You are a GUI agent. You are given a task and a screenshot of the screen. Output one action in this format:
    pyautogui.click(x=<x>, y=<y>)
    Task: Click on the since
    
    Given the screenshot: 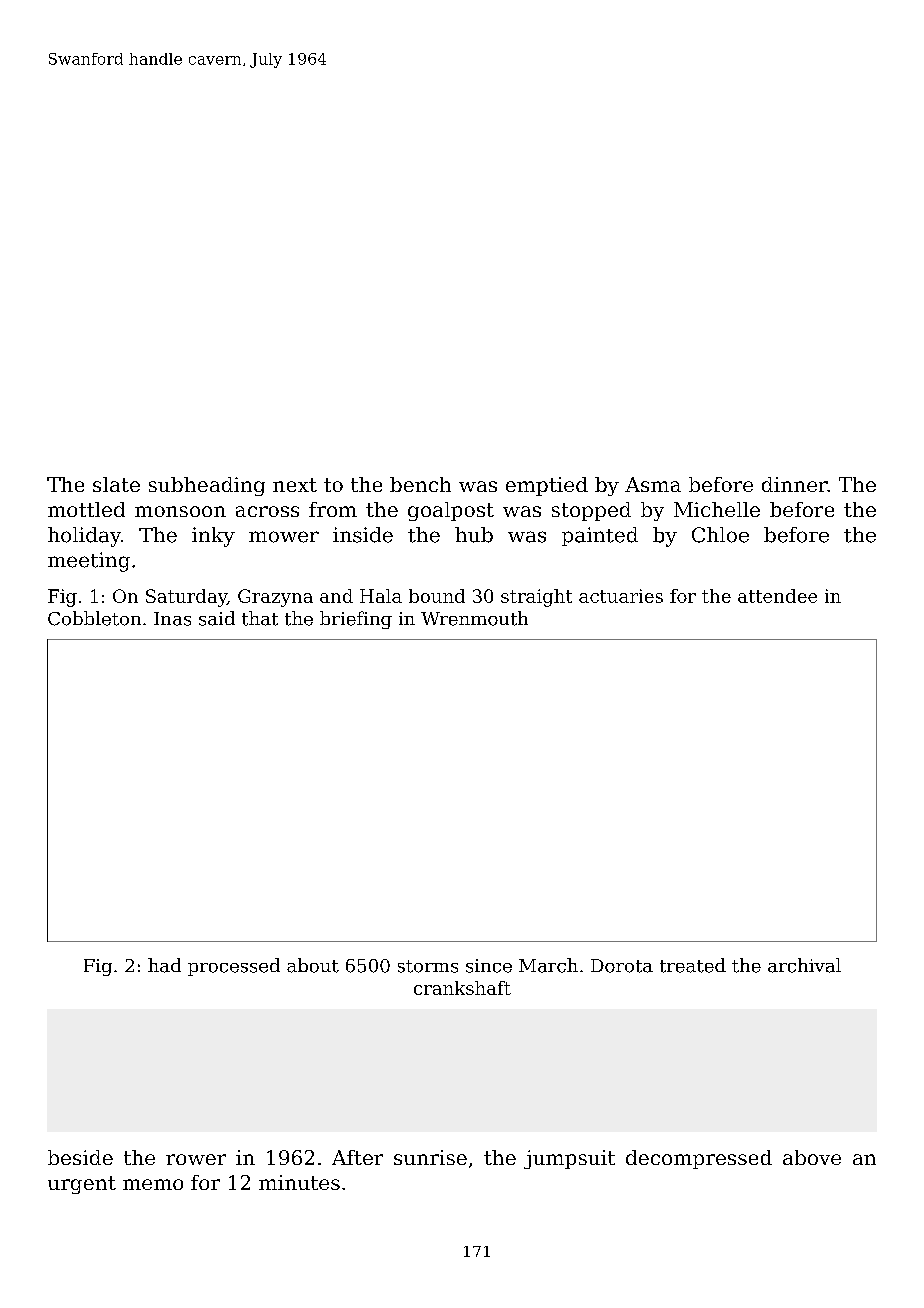 What is the action you would take?
    pyautogui.click(x=489, y=966)
